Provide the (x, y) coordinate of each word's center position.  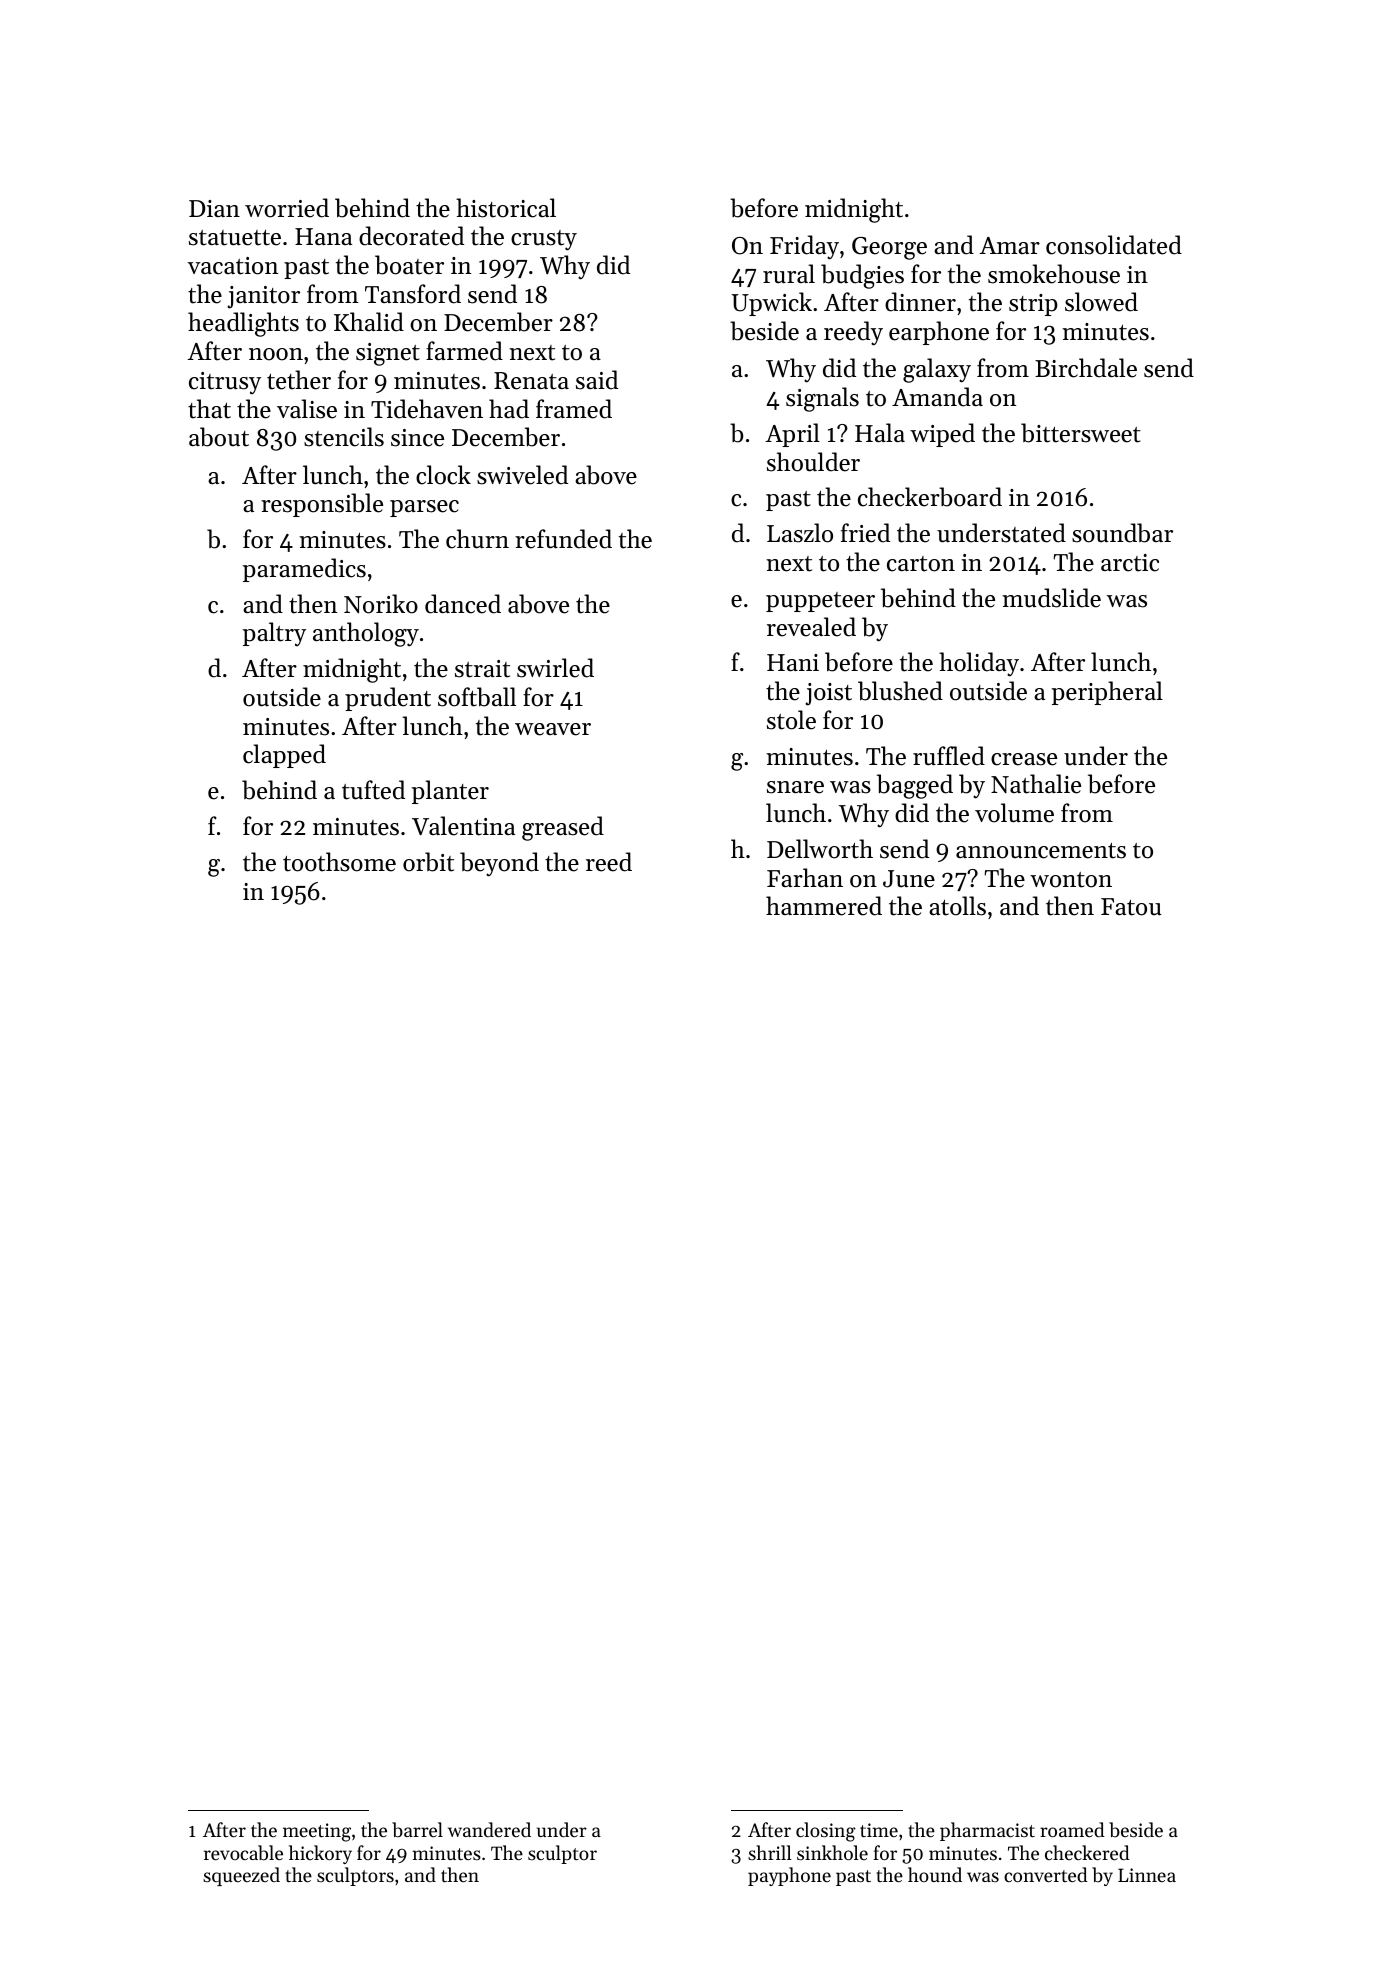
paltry (274, 634)
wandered (489, 1829)
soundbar (1122, 533)
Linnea (1147, 1875)
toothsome (339, 862)
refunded (563, 539)
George (889, 248)
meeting (317, 1832)
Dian (214, 208)
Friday (804, 247)
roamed (1072, 1829)
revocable (243, 1853)
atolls (957, 906)
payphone (789, 1876)
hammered (824, 906)
